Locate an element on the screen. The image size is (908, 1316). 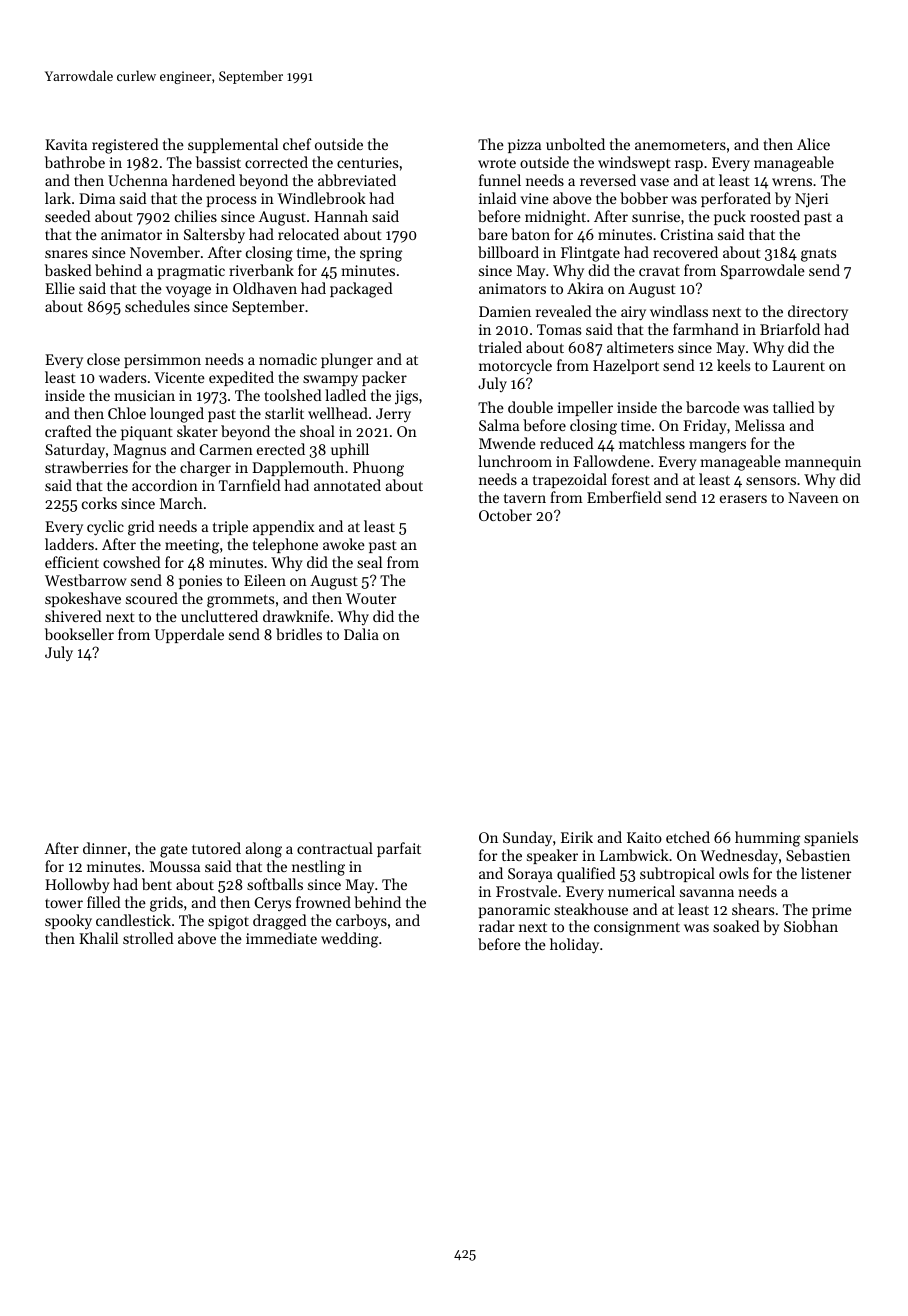
billboard is located at coordinates (508, 252).
